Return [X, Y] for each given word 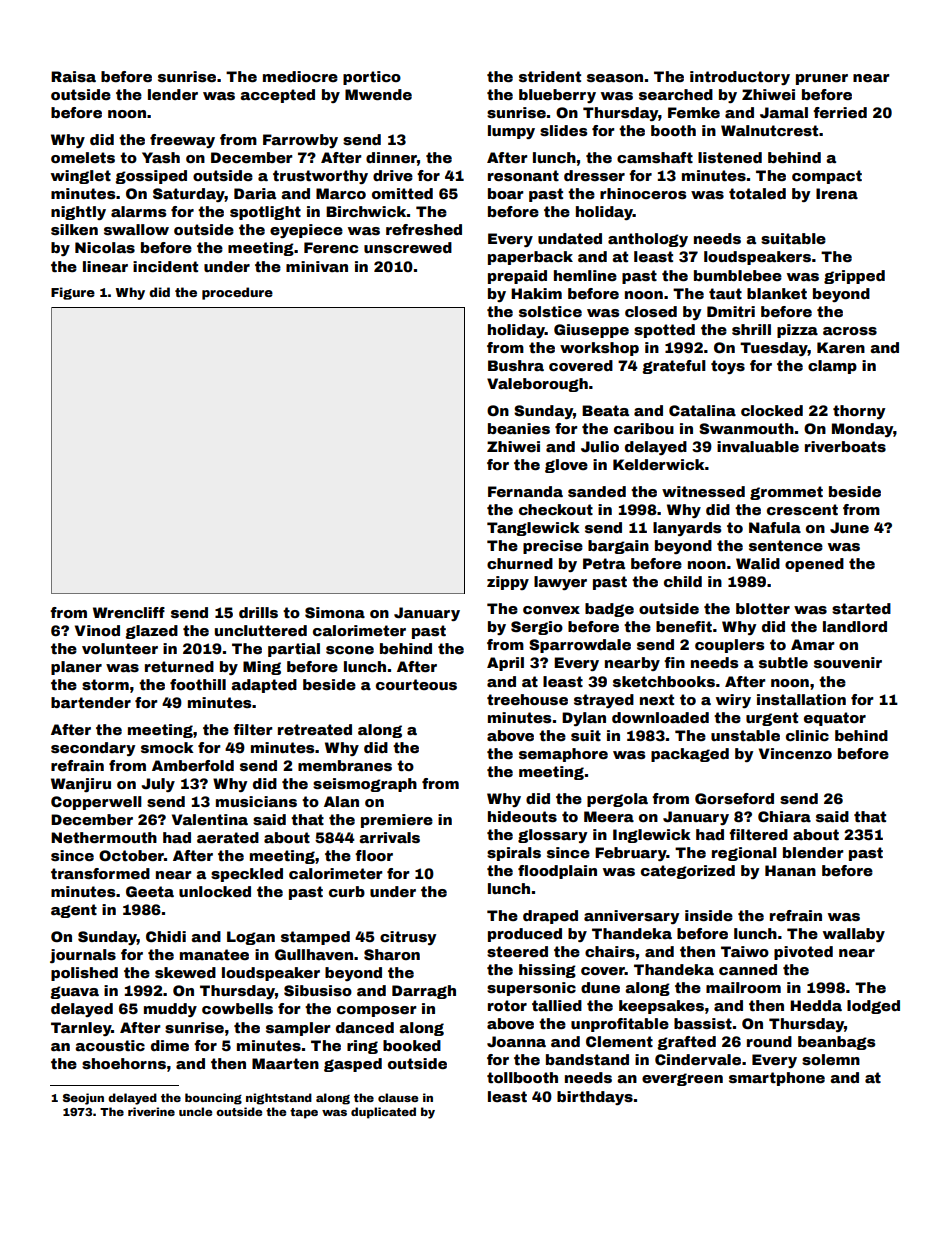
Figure [73, 293]
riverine [151, 1111]
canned [748, 969]
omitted [402, 193]
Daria [255, 193]
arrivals [389, 837]
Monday [862, 430]
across [850, 331]
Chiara [784, 816]
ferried [840, 112]
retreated [315, 729]
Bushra [516, 365]
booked [412, 1045]
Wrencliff [129, 612]
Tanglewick [533, 529]
